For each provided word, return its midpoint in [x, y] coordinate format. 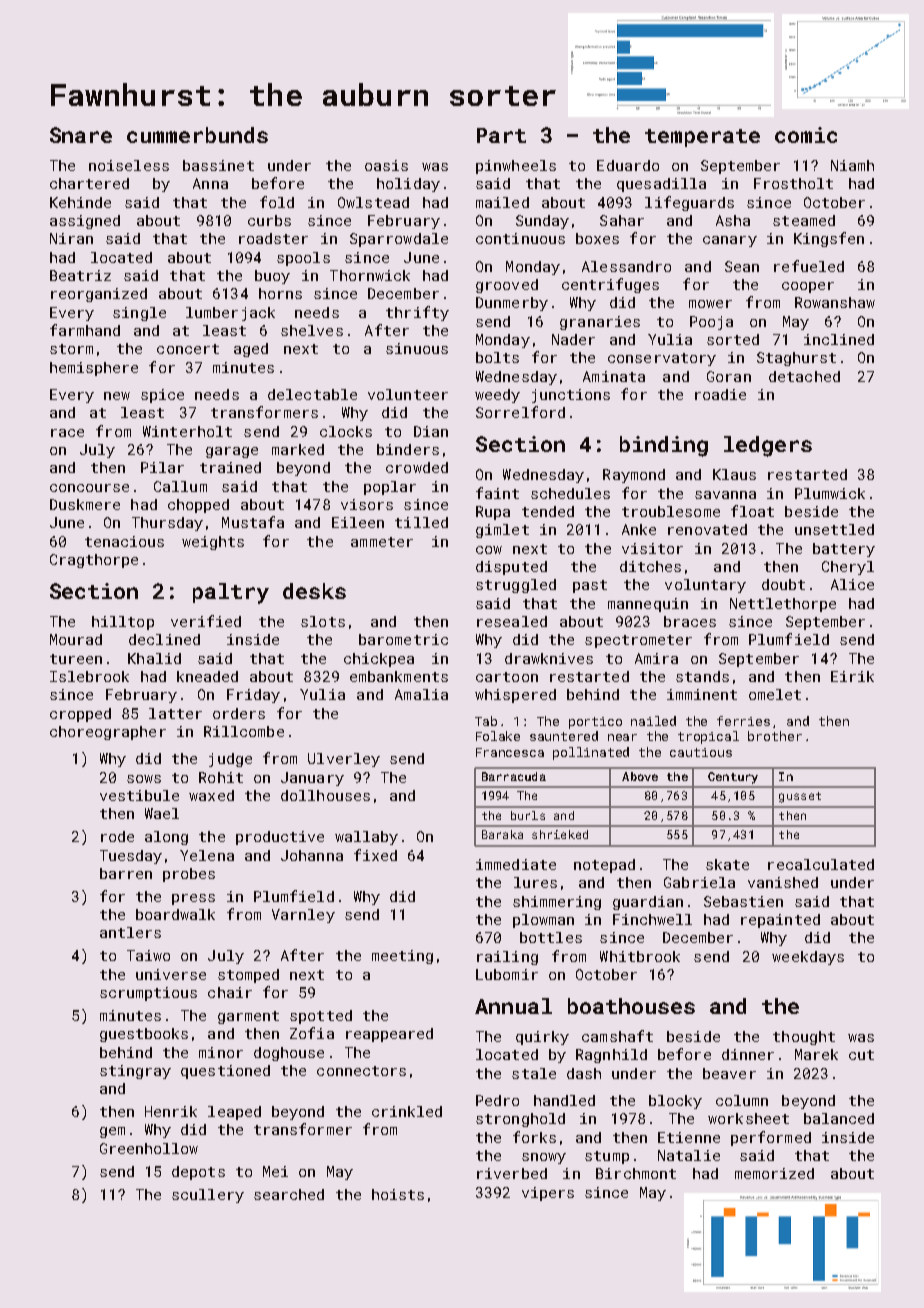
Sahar [622, 220]
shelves [312, 330]
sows [144, 779]
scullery [208, 1196]
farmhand [85, 330]
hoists [398, 1194]
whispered [515, 696]
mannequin [648, 605]
